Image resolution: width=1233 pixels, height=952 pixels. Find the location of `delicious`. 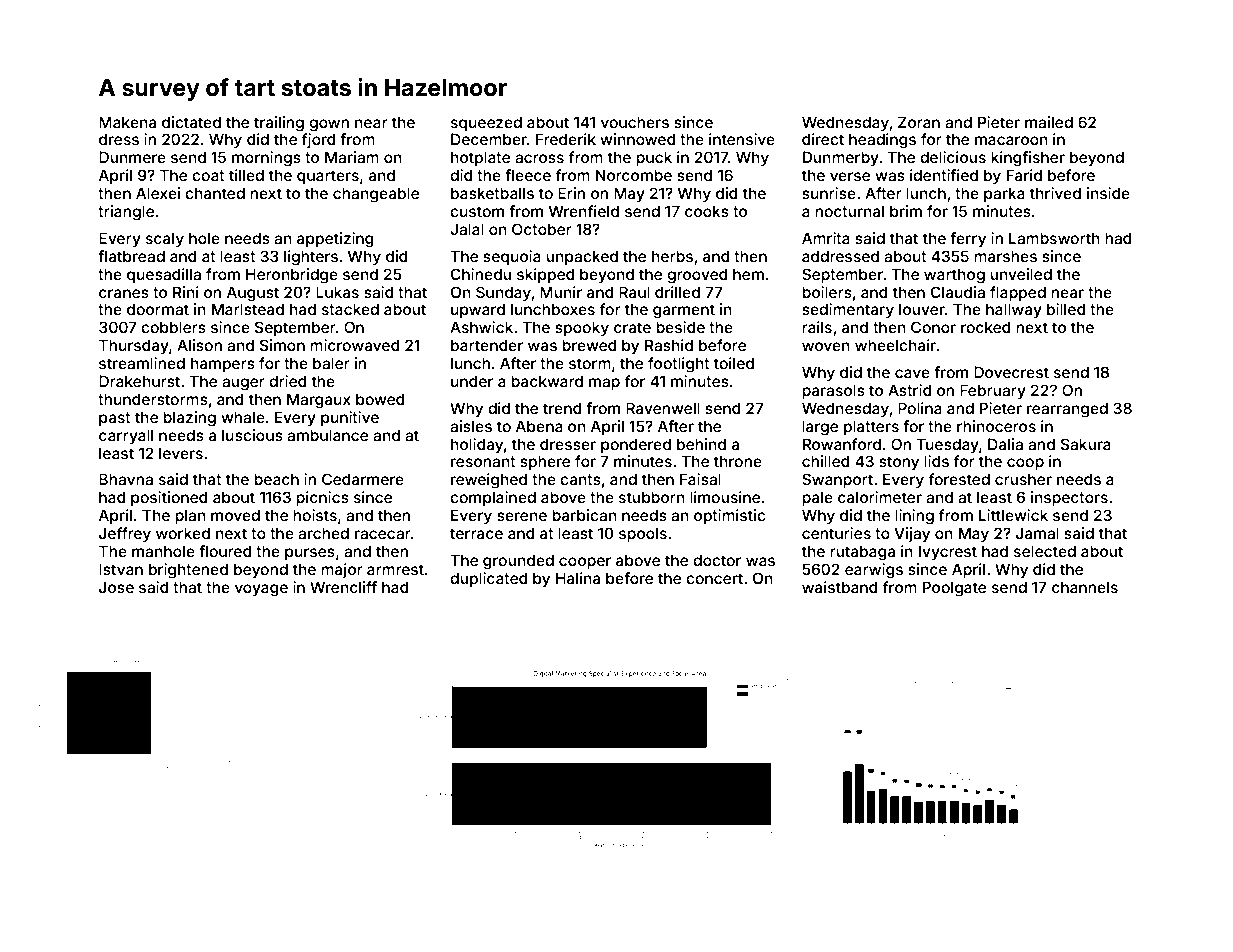

delicious is located at coordinates (953, 157).
